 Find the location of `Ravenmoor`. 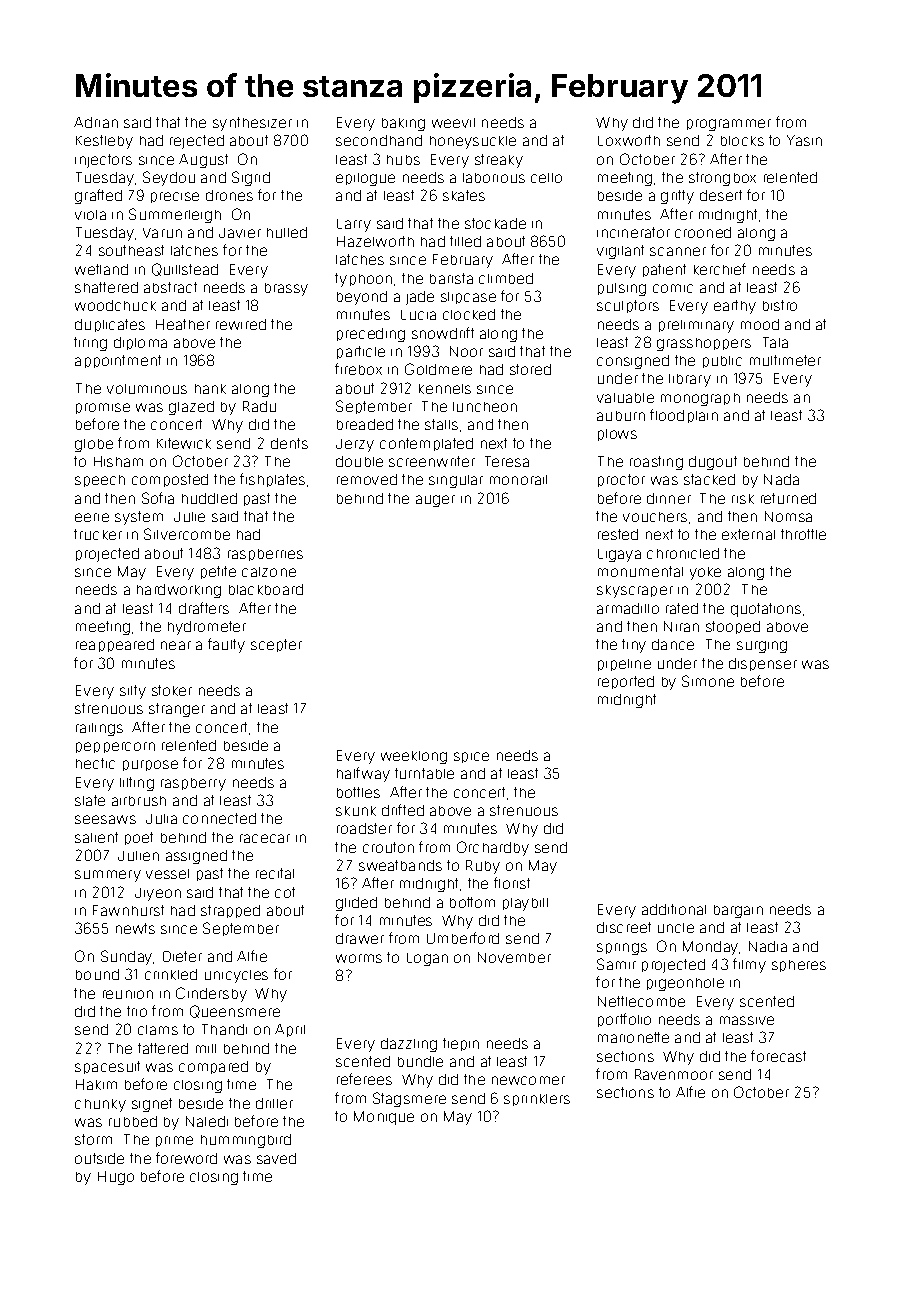

Ravenmoor is located at coordinates (674, 1074).
